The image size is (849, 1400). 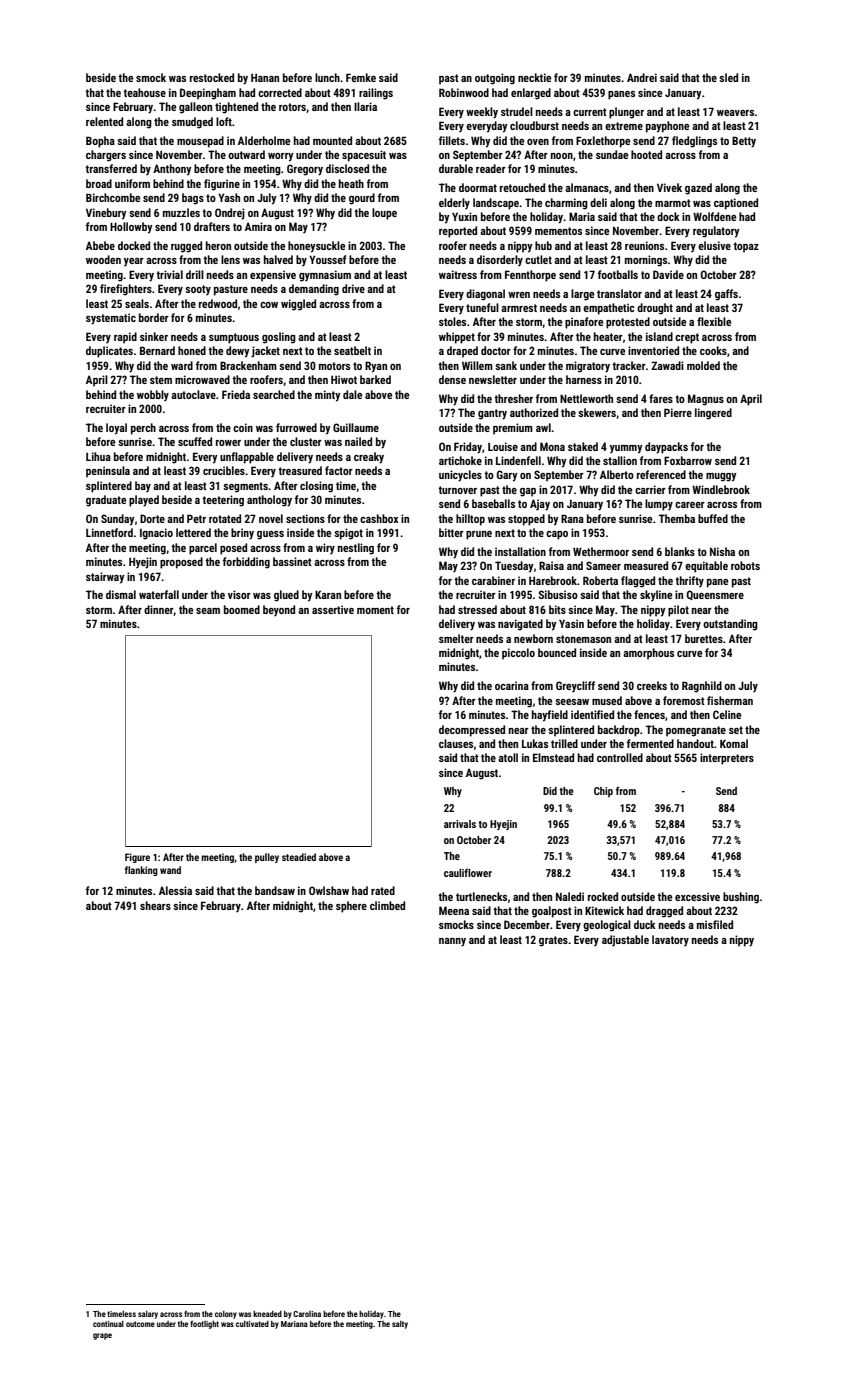 What do you see at coordinates (332, 140) in the screenshot?
I see `mounted` at bounding box center [332, 140].
